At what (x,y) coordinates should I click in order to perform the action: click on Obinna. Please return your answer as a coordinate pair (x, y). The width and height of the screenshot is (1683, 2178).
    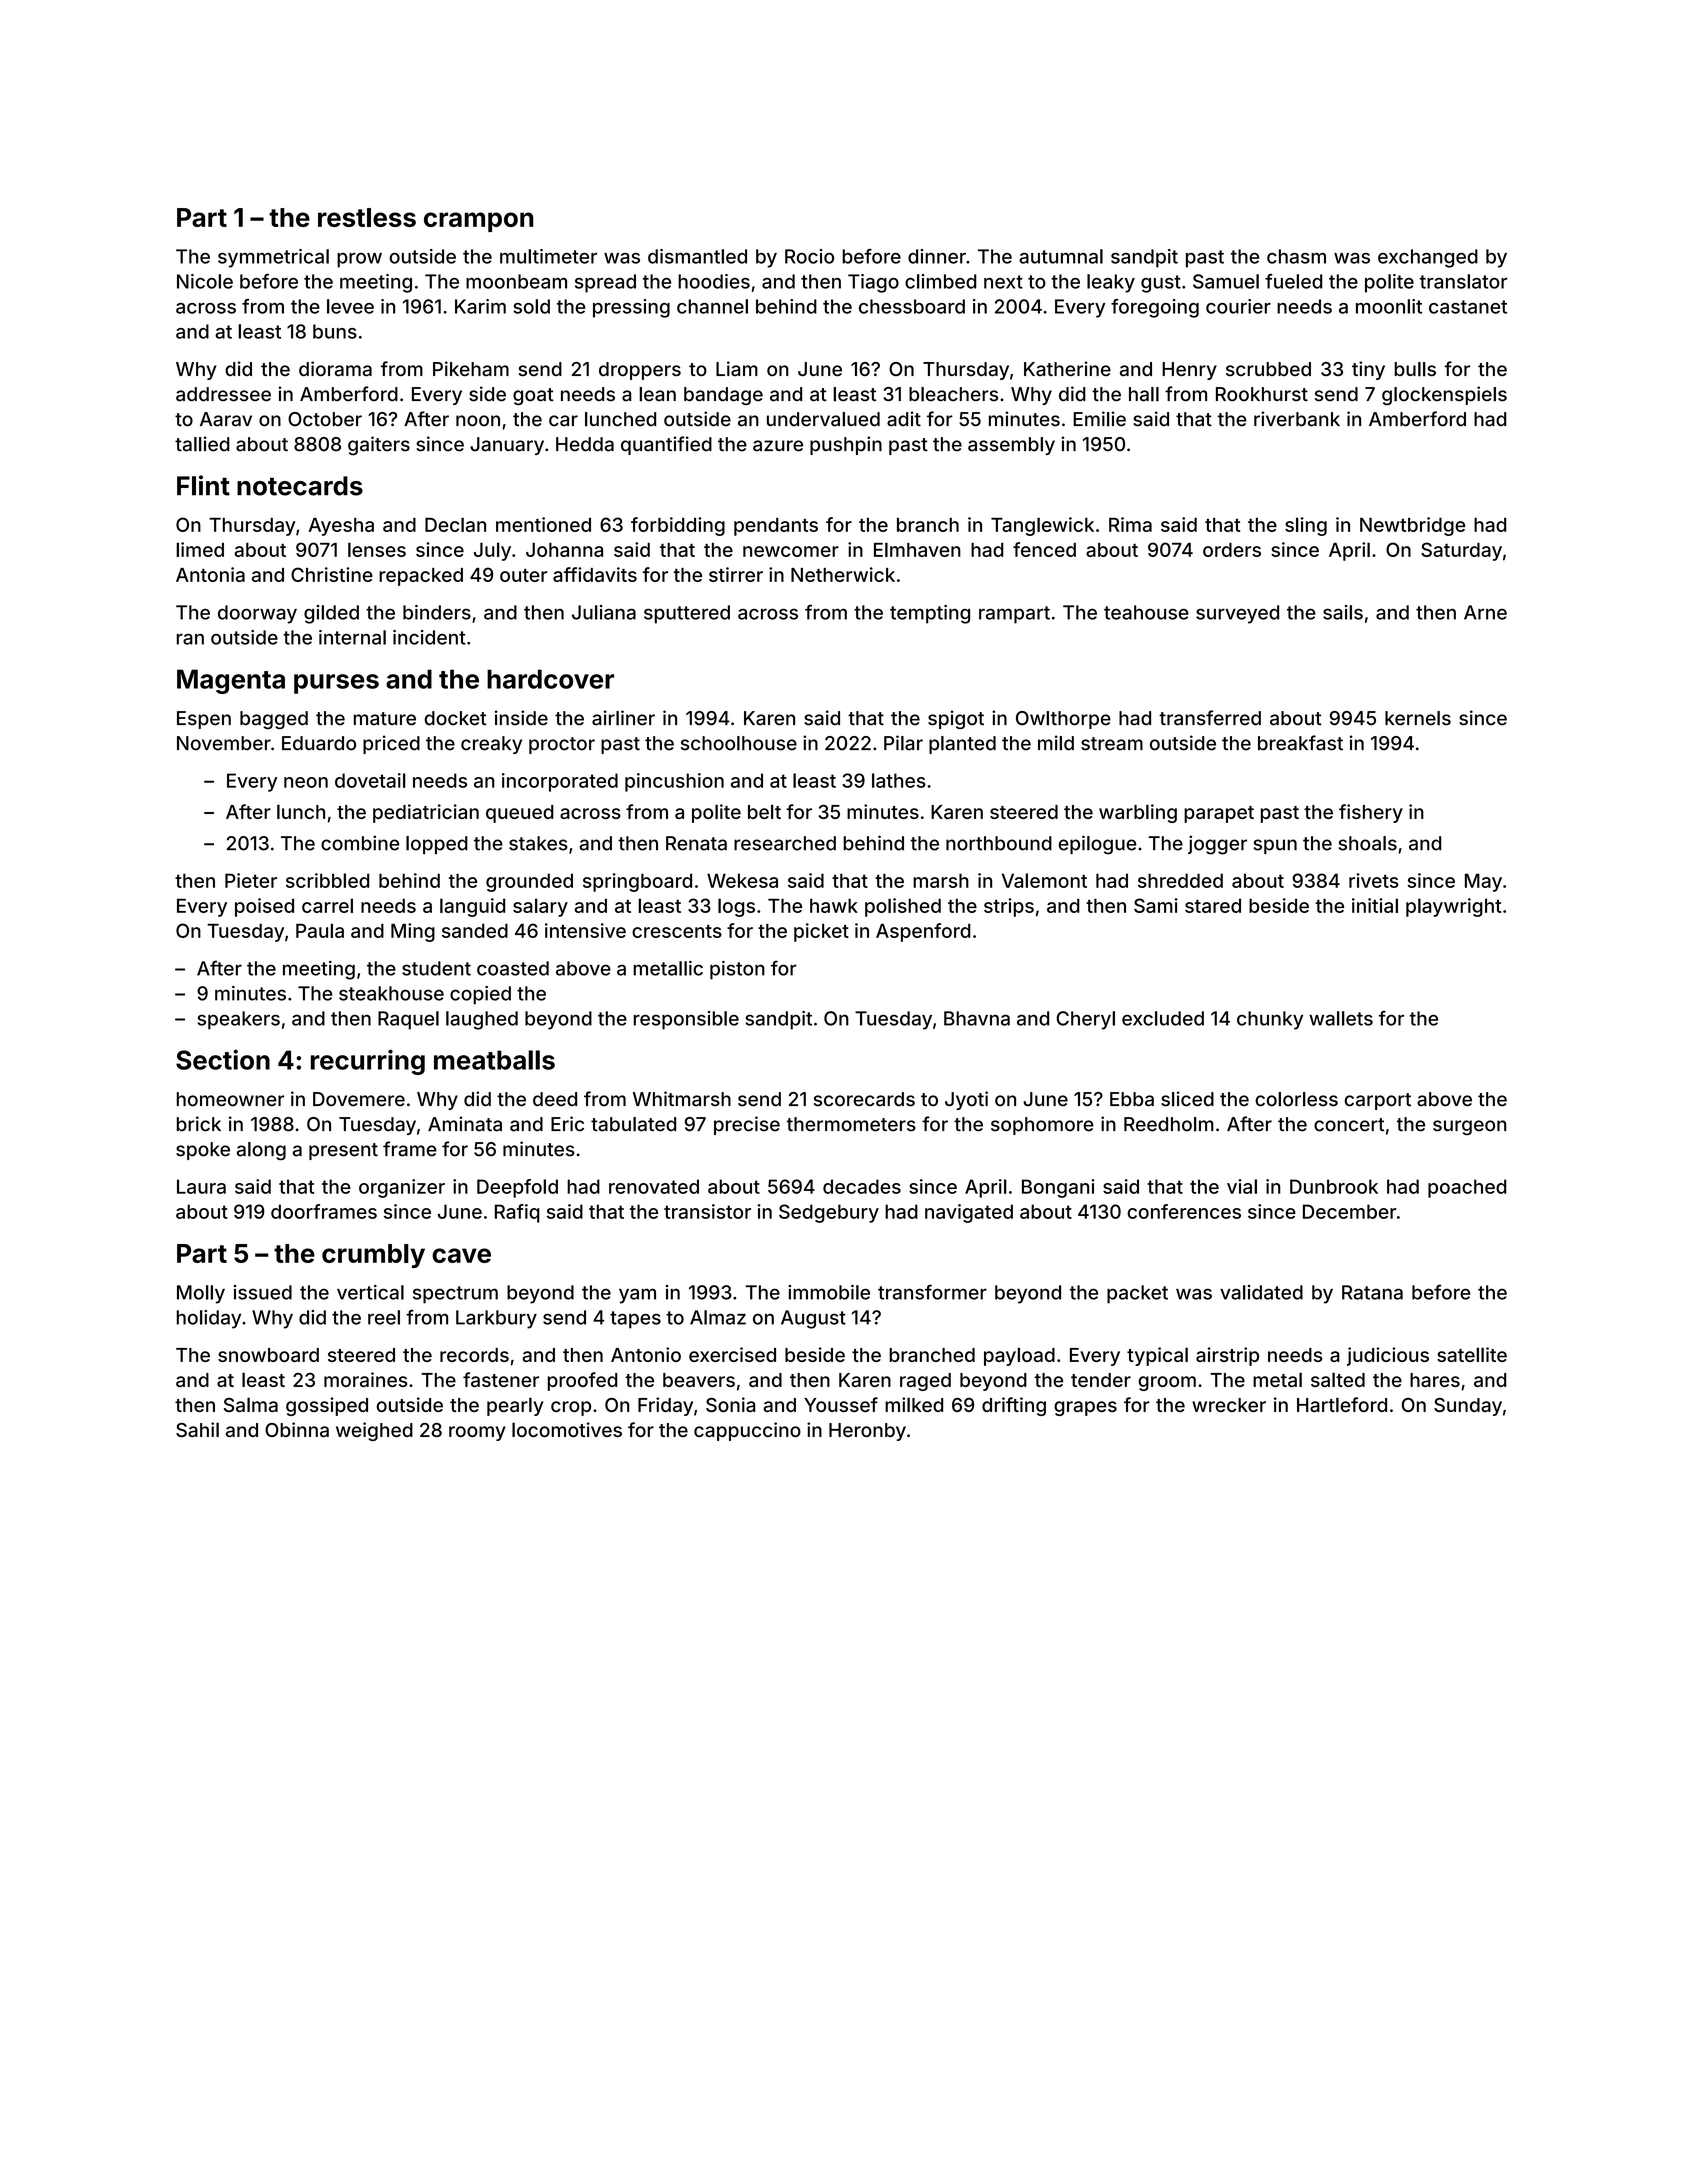
    Looking at the image, I should click on (297, 1429).
